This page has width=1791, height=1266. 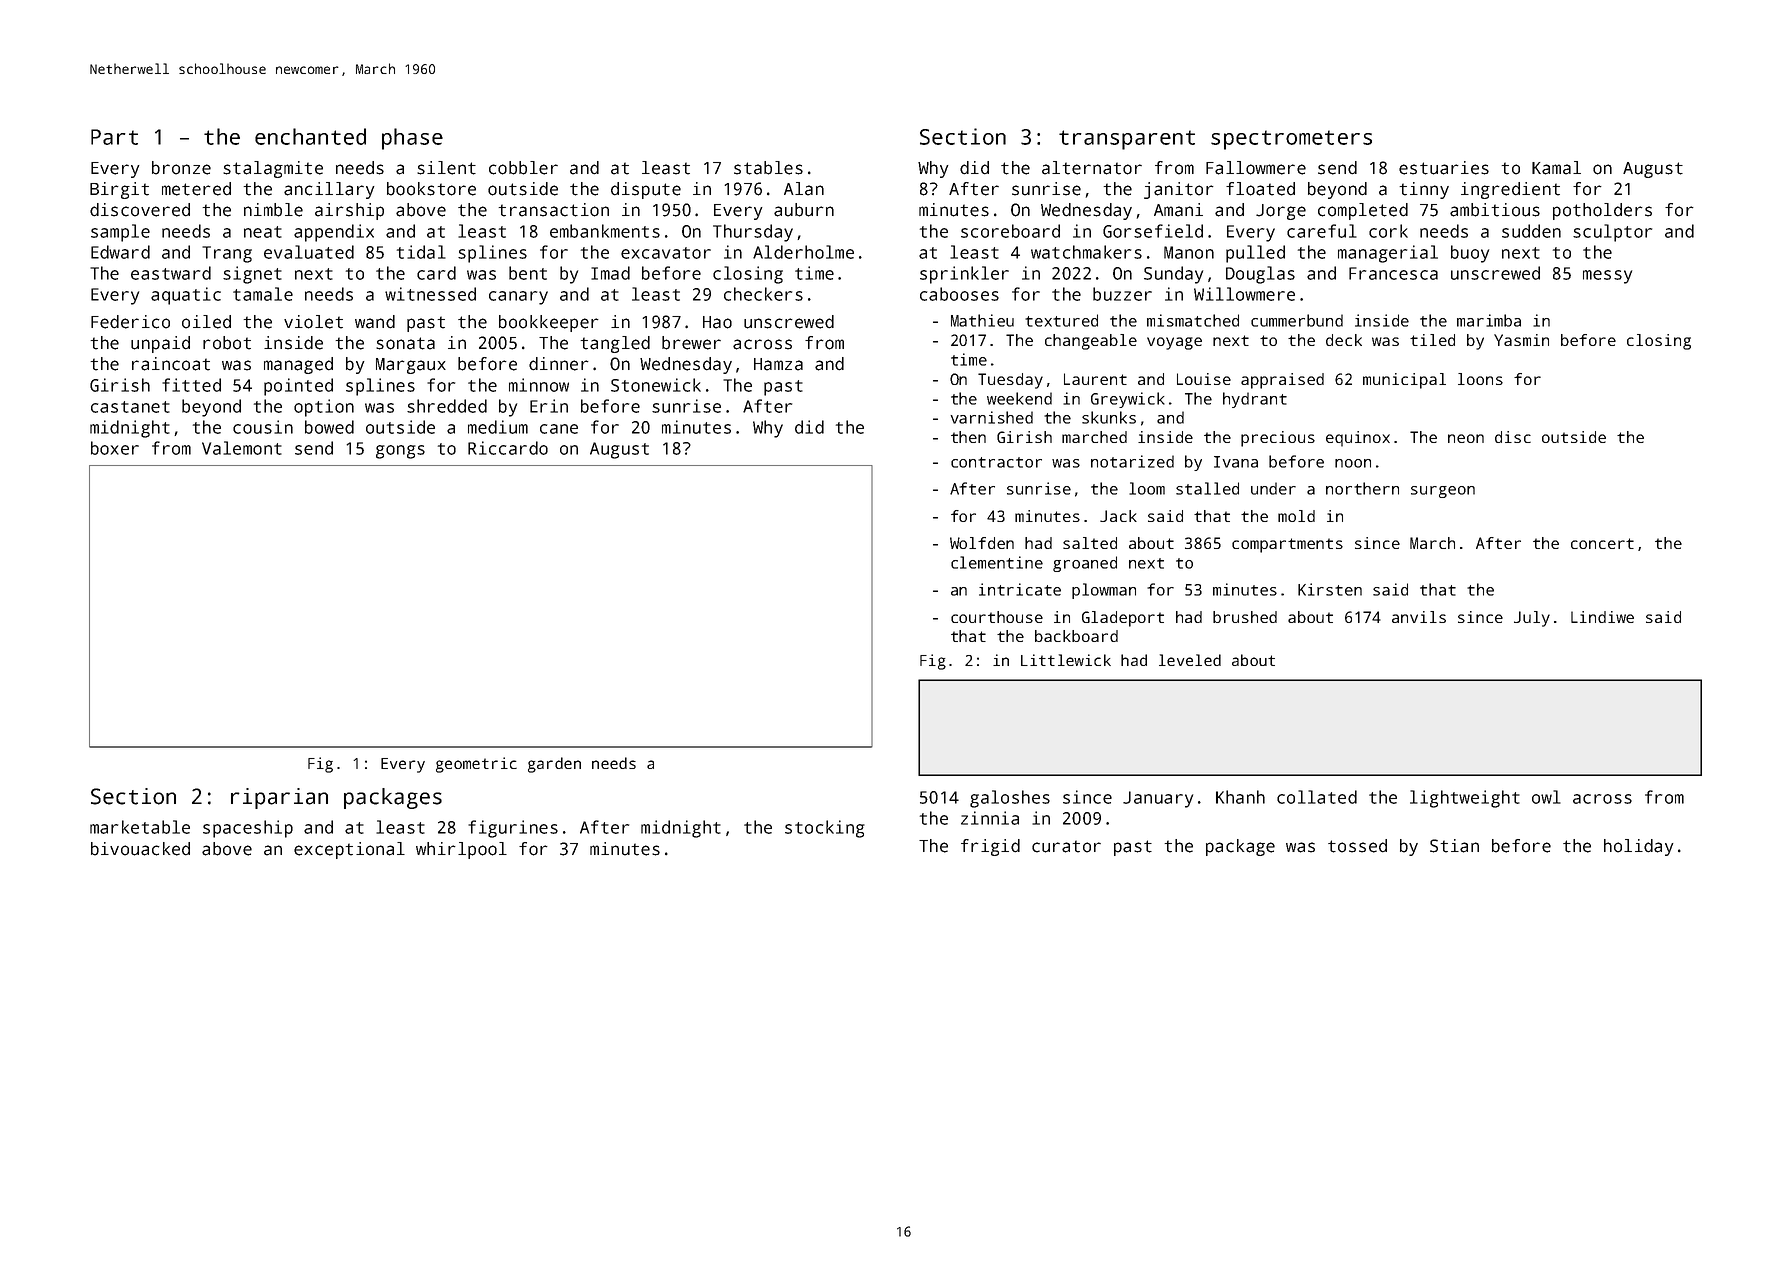 I want to click on galoshes, so click(x=1010, y=799).
